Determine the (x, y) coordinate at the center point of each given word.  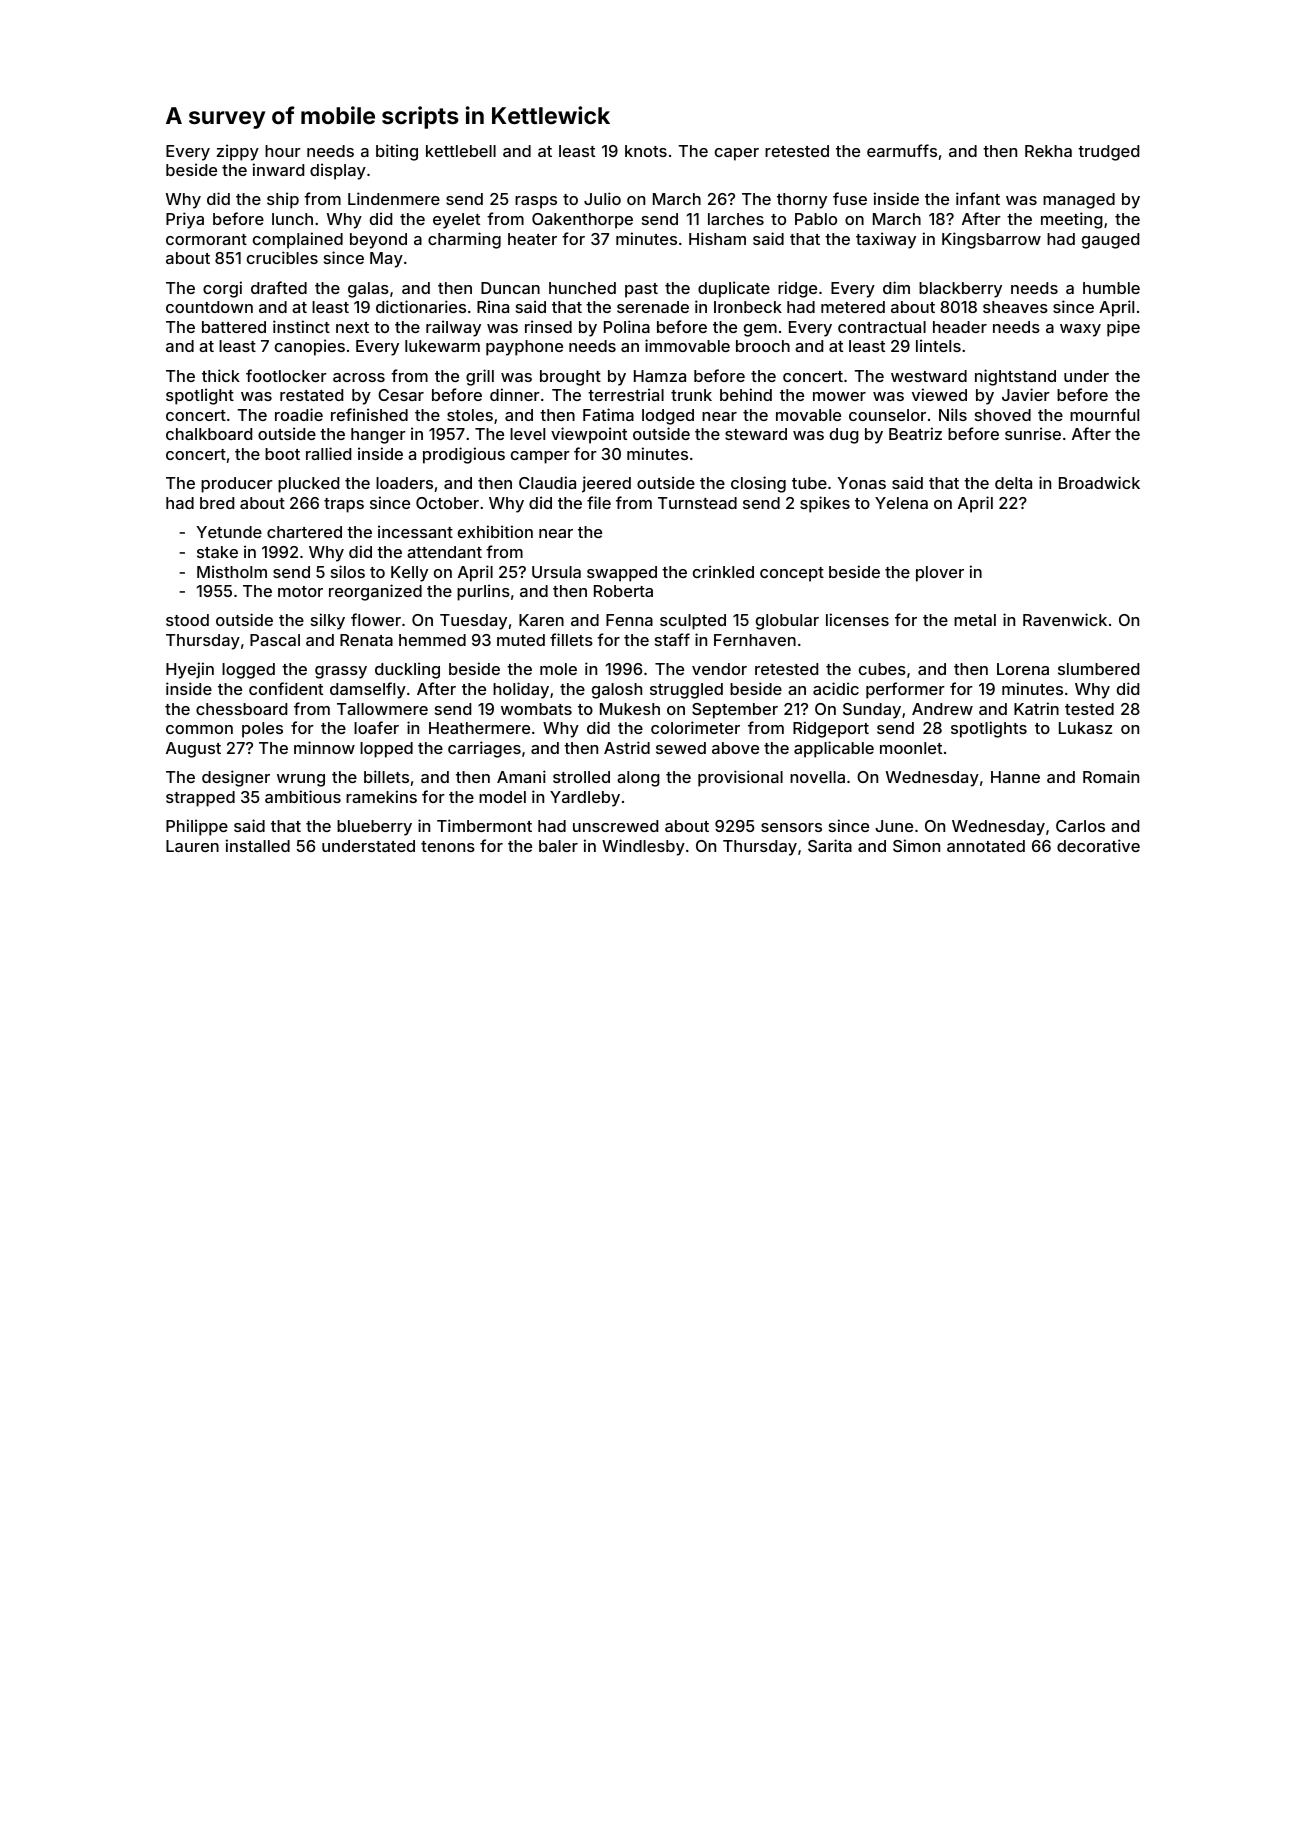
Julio (602, 198)
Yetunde (229, 532)
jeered (606, 484)
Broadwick (1099, 482)
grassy (341, 672)
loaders (404, 483)
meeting (1072, 220)
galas (368, 290)
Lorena (1023, 669)
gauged (1110, 241)
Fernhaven (755, 640)
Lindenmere (394, 198)
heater (532, 239)
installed (258, 845)
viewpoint (589, 435)
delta (1013, 483)
